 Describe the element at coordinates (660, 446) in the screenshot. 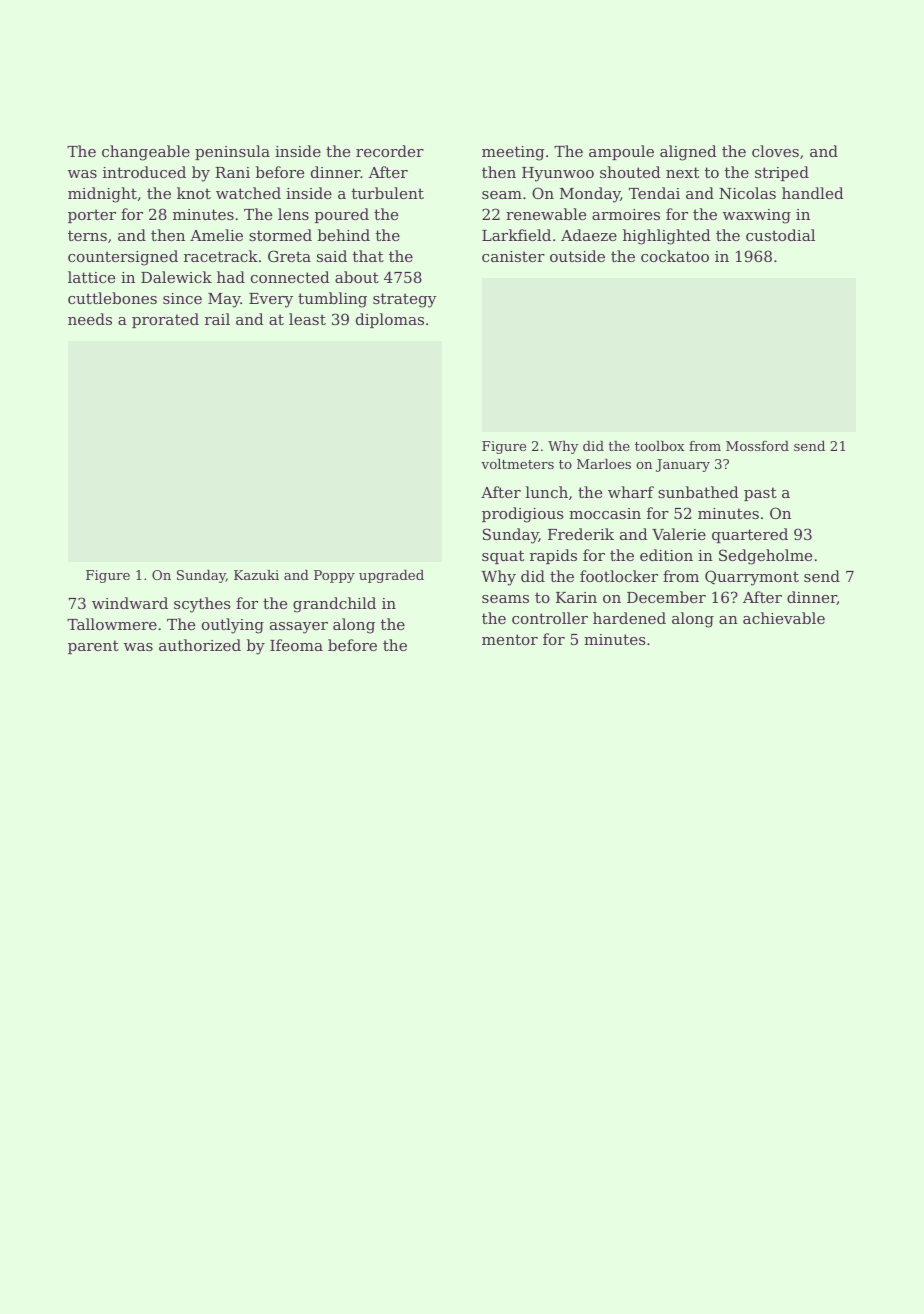

I see `toolbox` at that location.
